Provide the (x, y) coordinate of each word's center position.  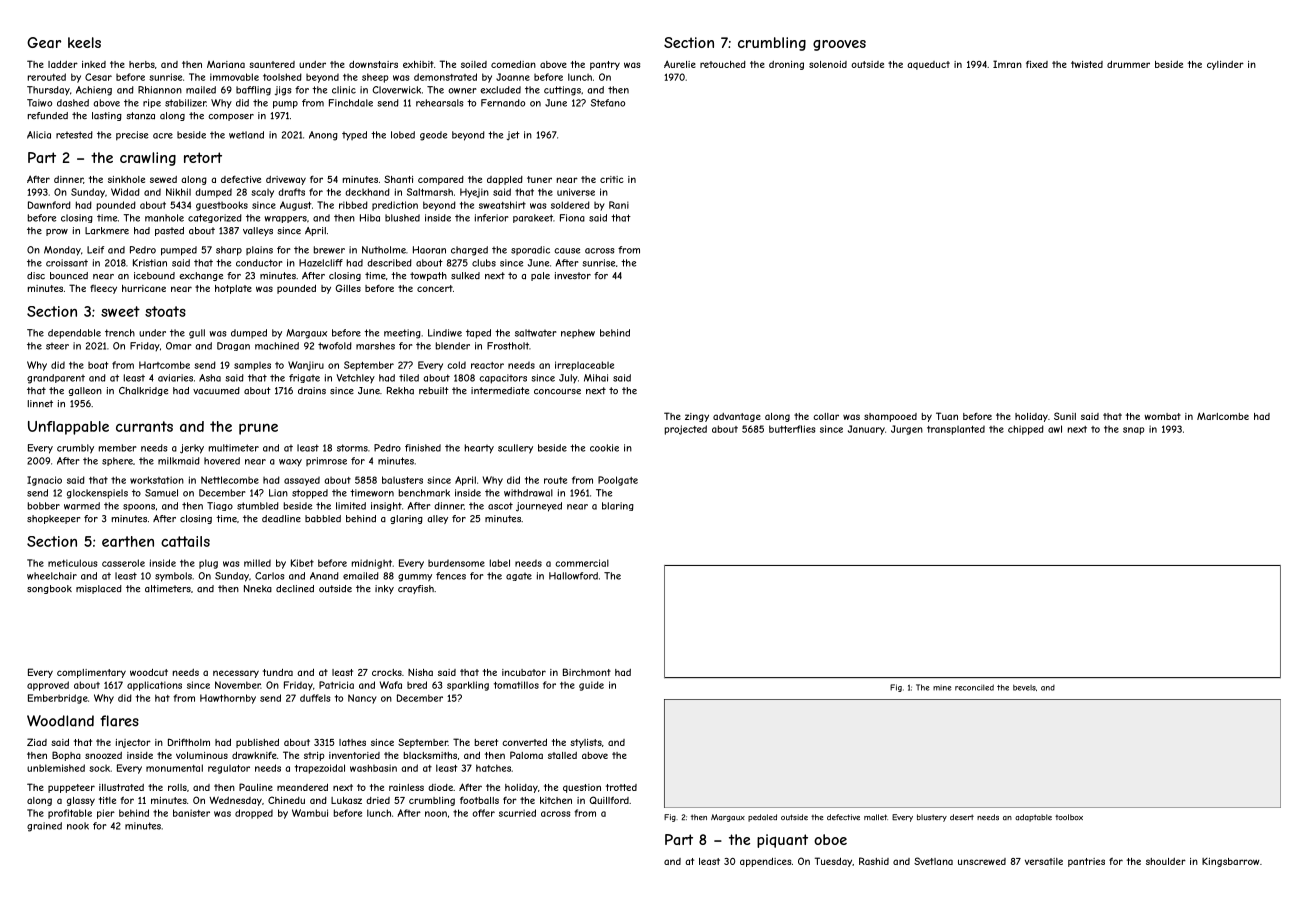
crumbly (75, 449)
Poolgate (618, 481)
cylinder (1225, 65)
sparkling (468, 686)
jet (513, 136)
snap (1134, 431)
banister (191, 813)
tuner (539, 179)
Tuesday (833, 862)
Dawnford (49, 205)
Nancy (362, 699)
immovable (234, 77)
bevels (1024, 687)
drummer (1128, 64)
